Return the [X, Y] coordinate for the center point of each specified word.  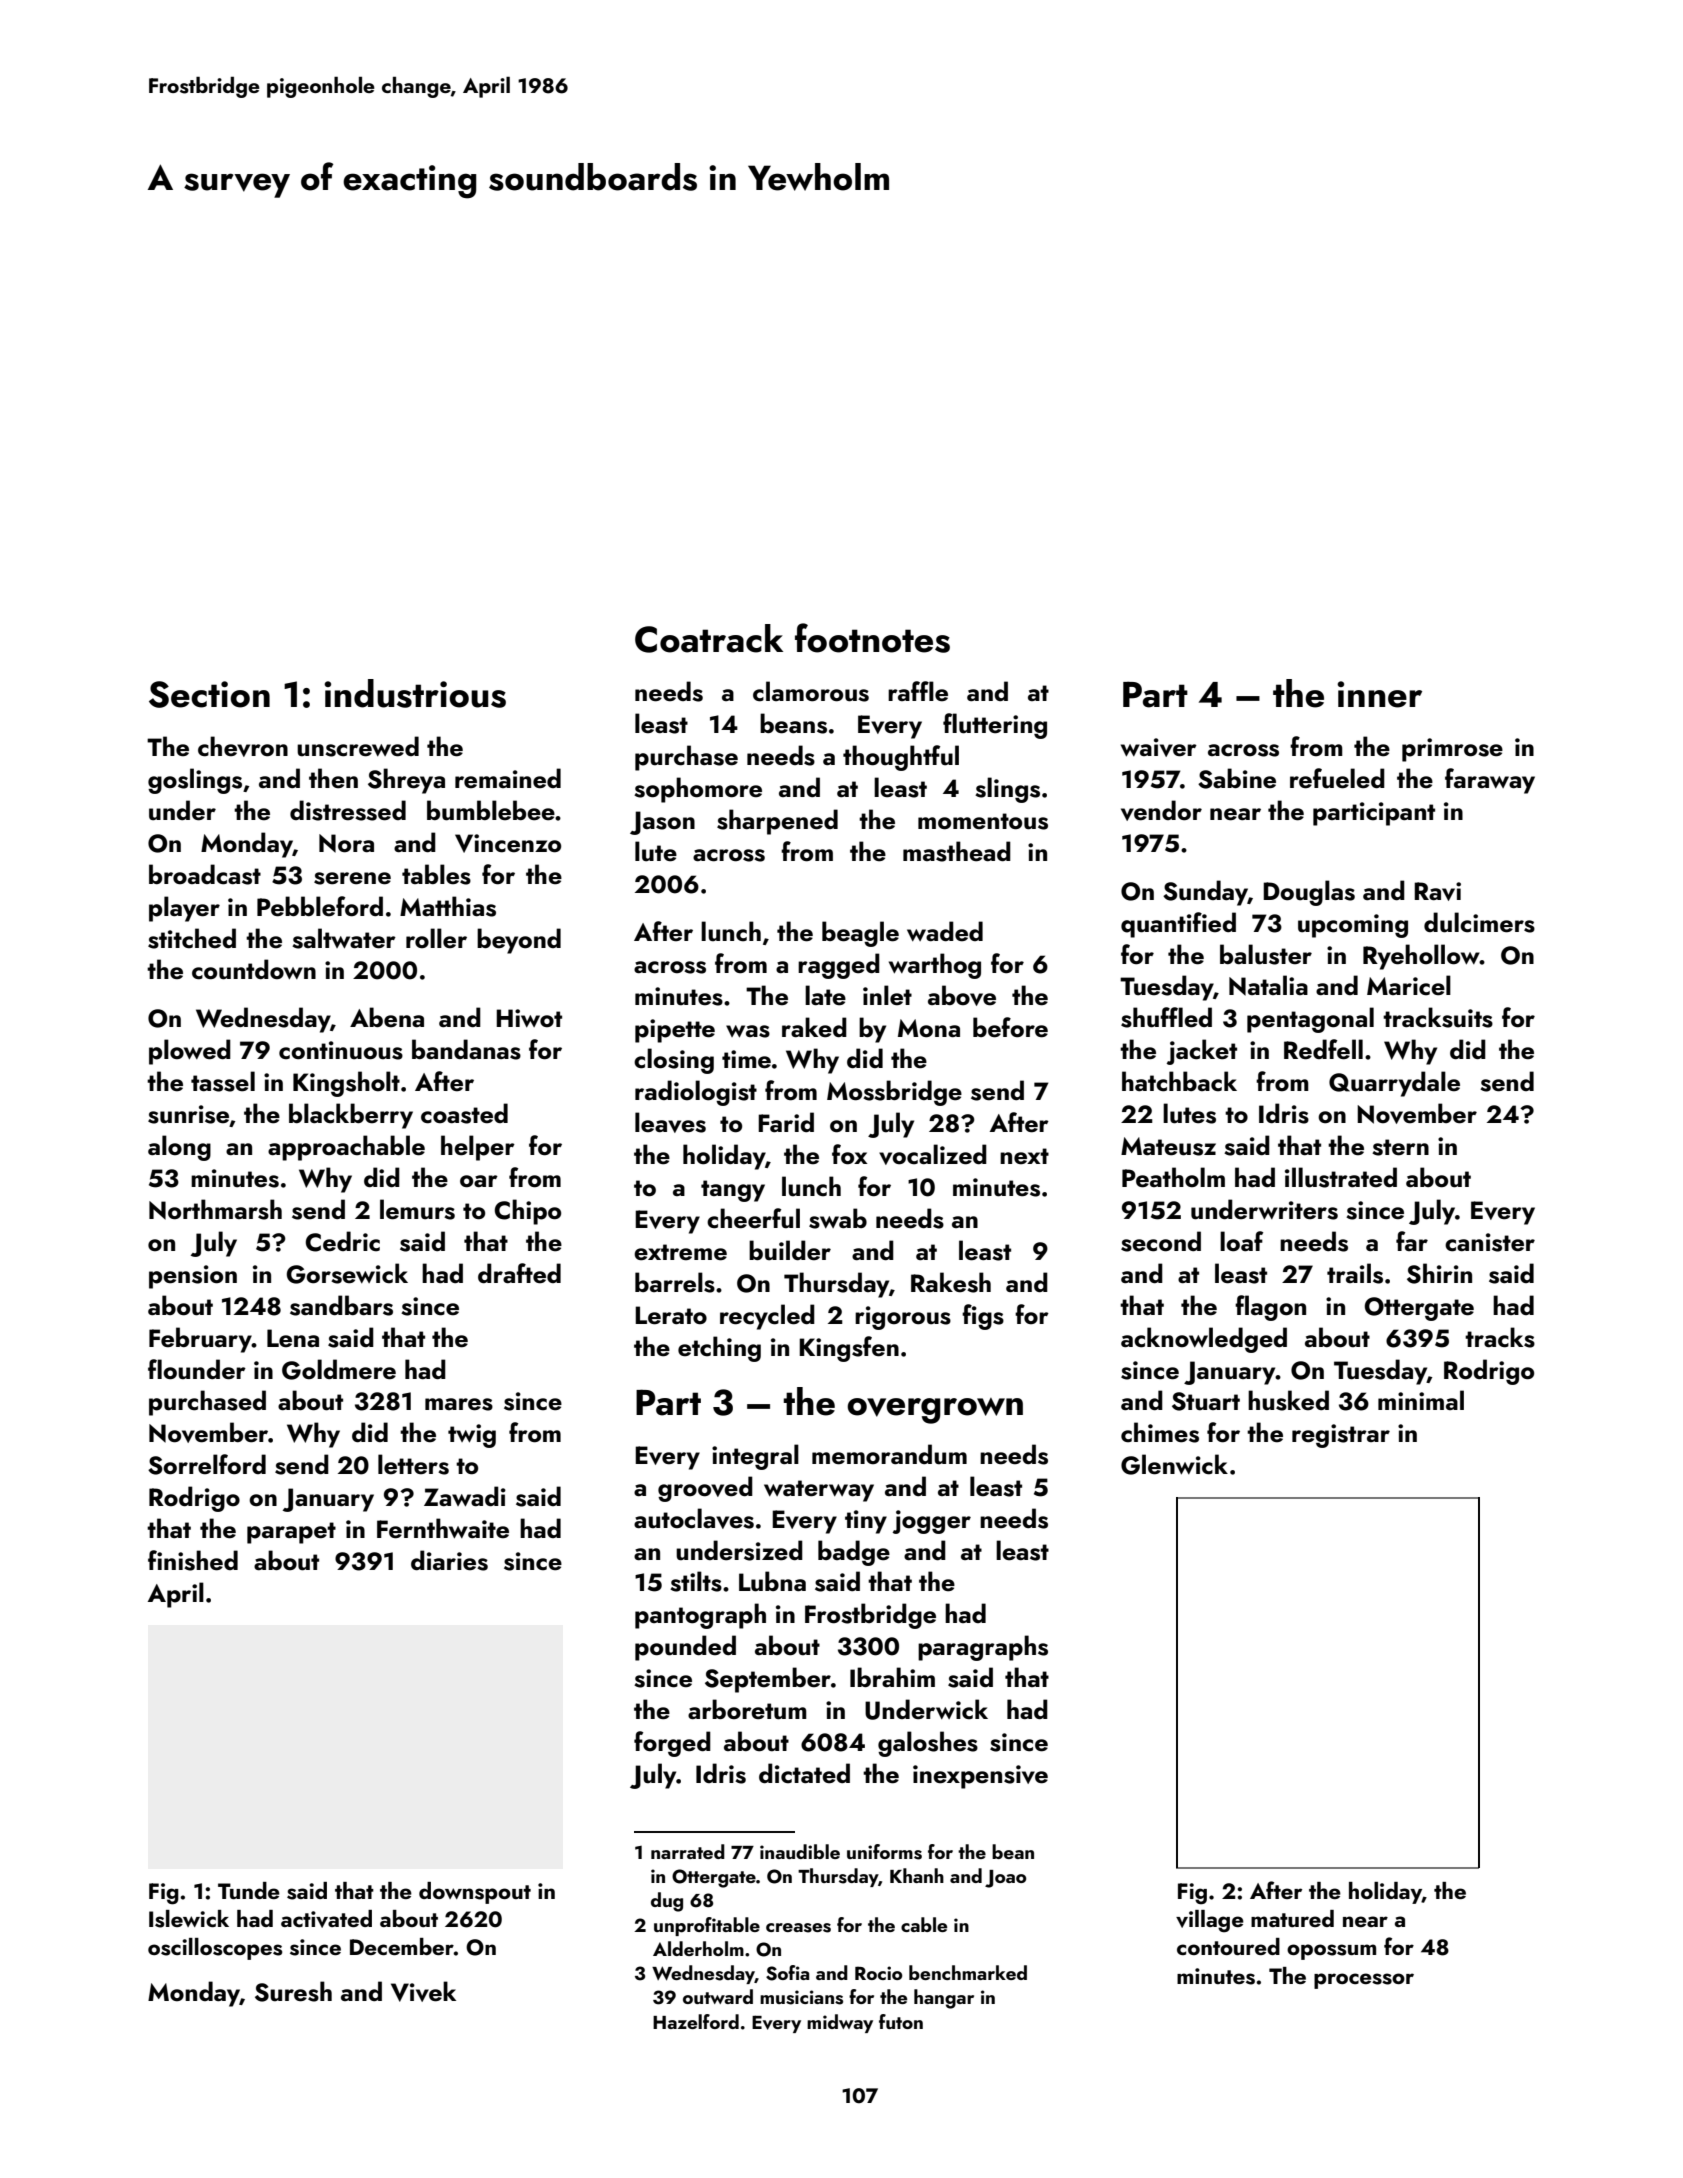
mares [459, 1404]
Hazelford [696, 2021]
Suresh [293, 1991]
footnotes [872, 638]
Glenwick [1174, 1464]
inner [1379, 694]
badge [854, 1553]
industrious [415, 693]
